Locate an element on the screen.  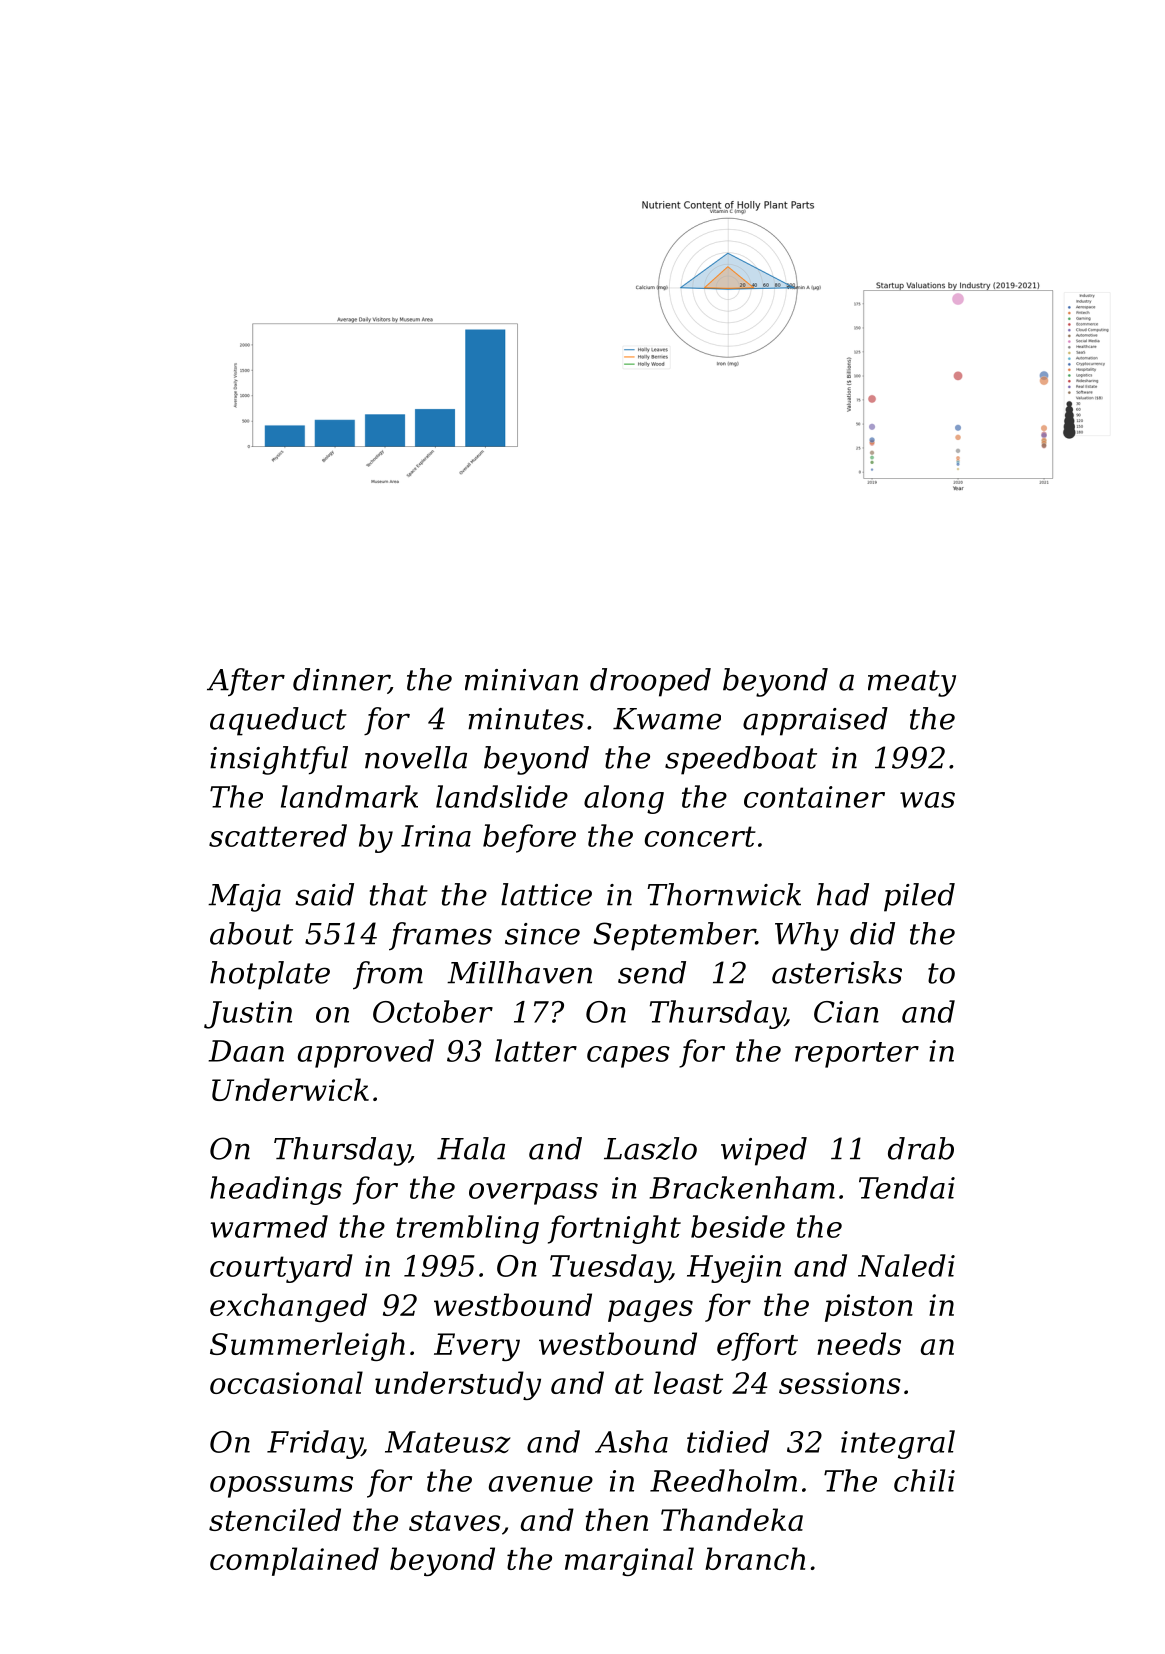
Naledi is located at coordinates (906, 1265).
